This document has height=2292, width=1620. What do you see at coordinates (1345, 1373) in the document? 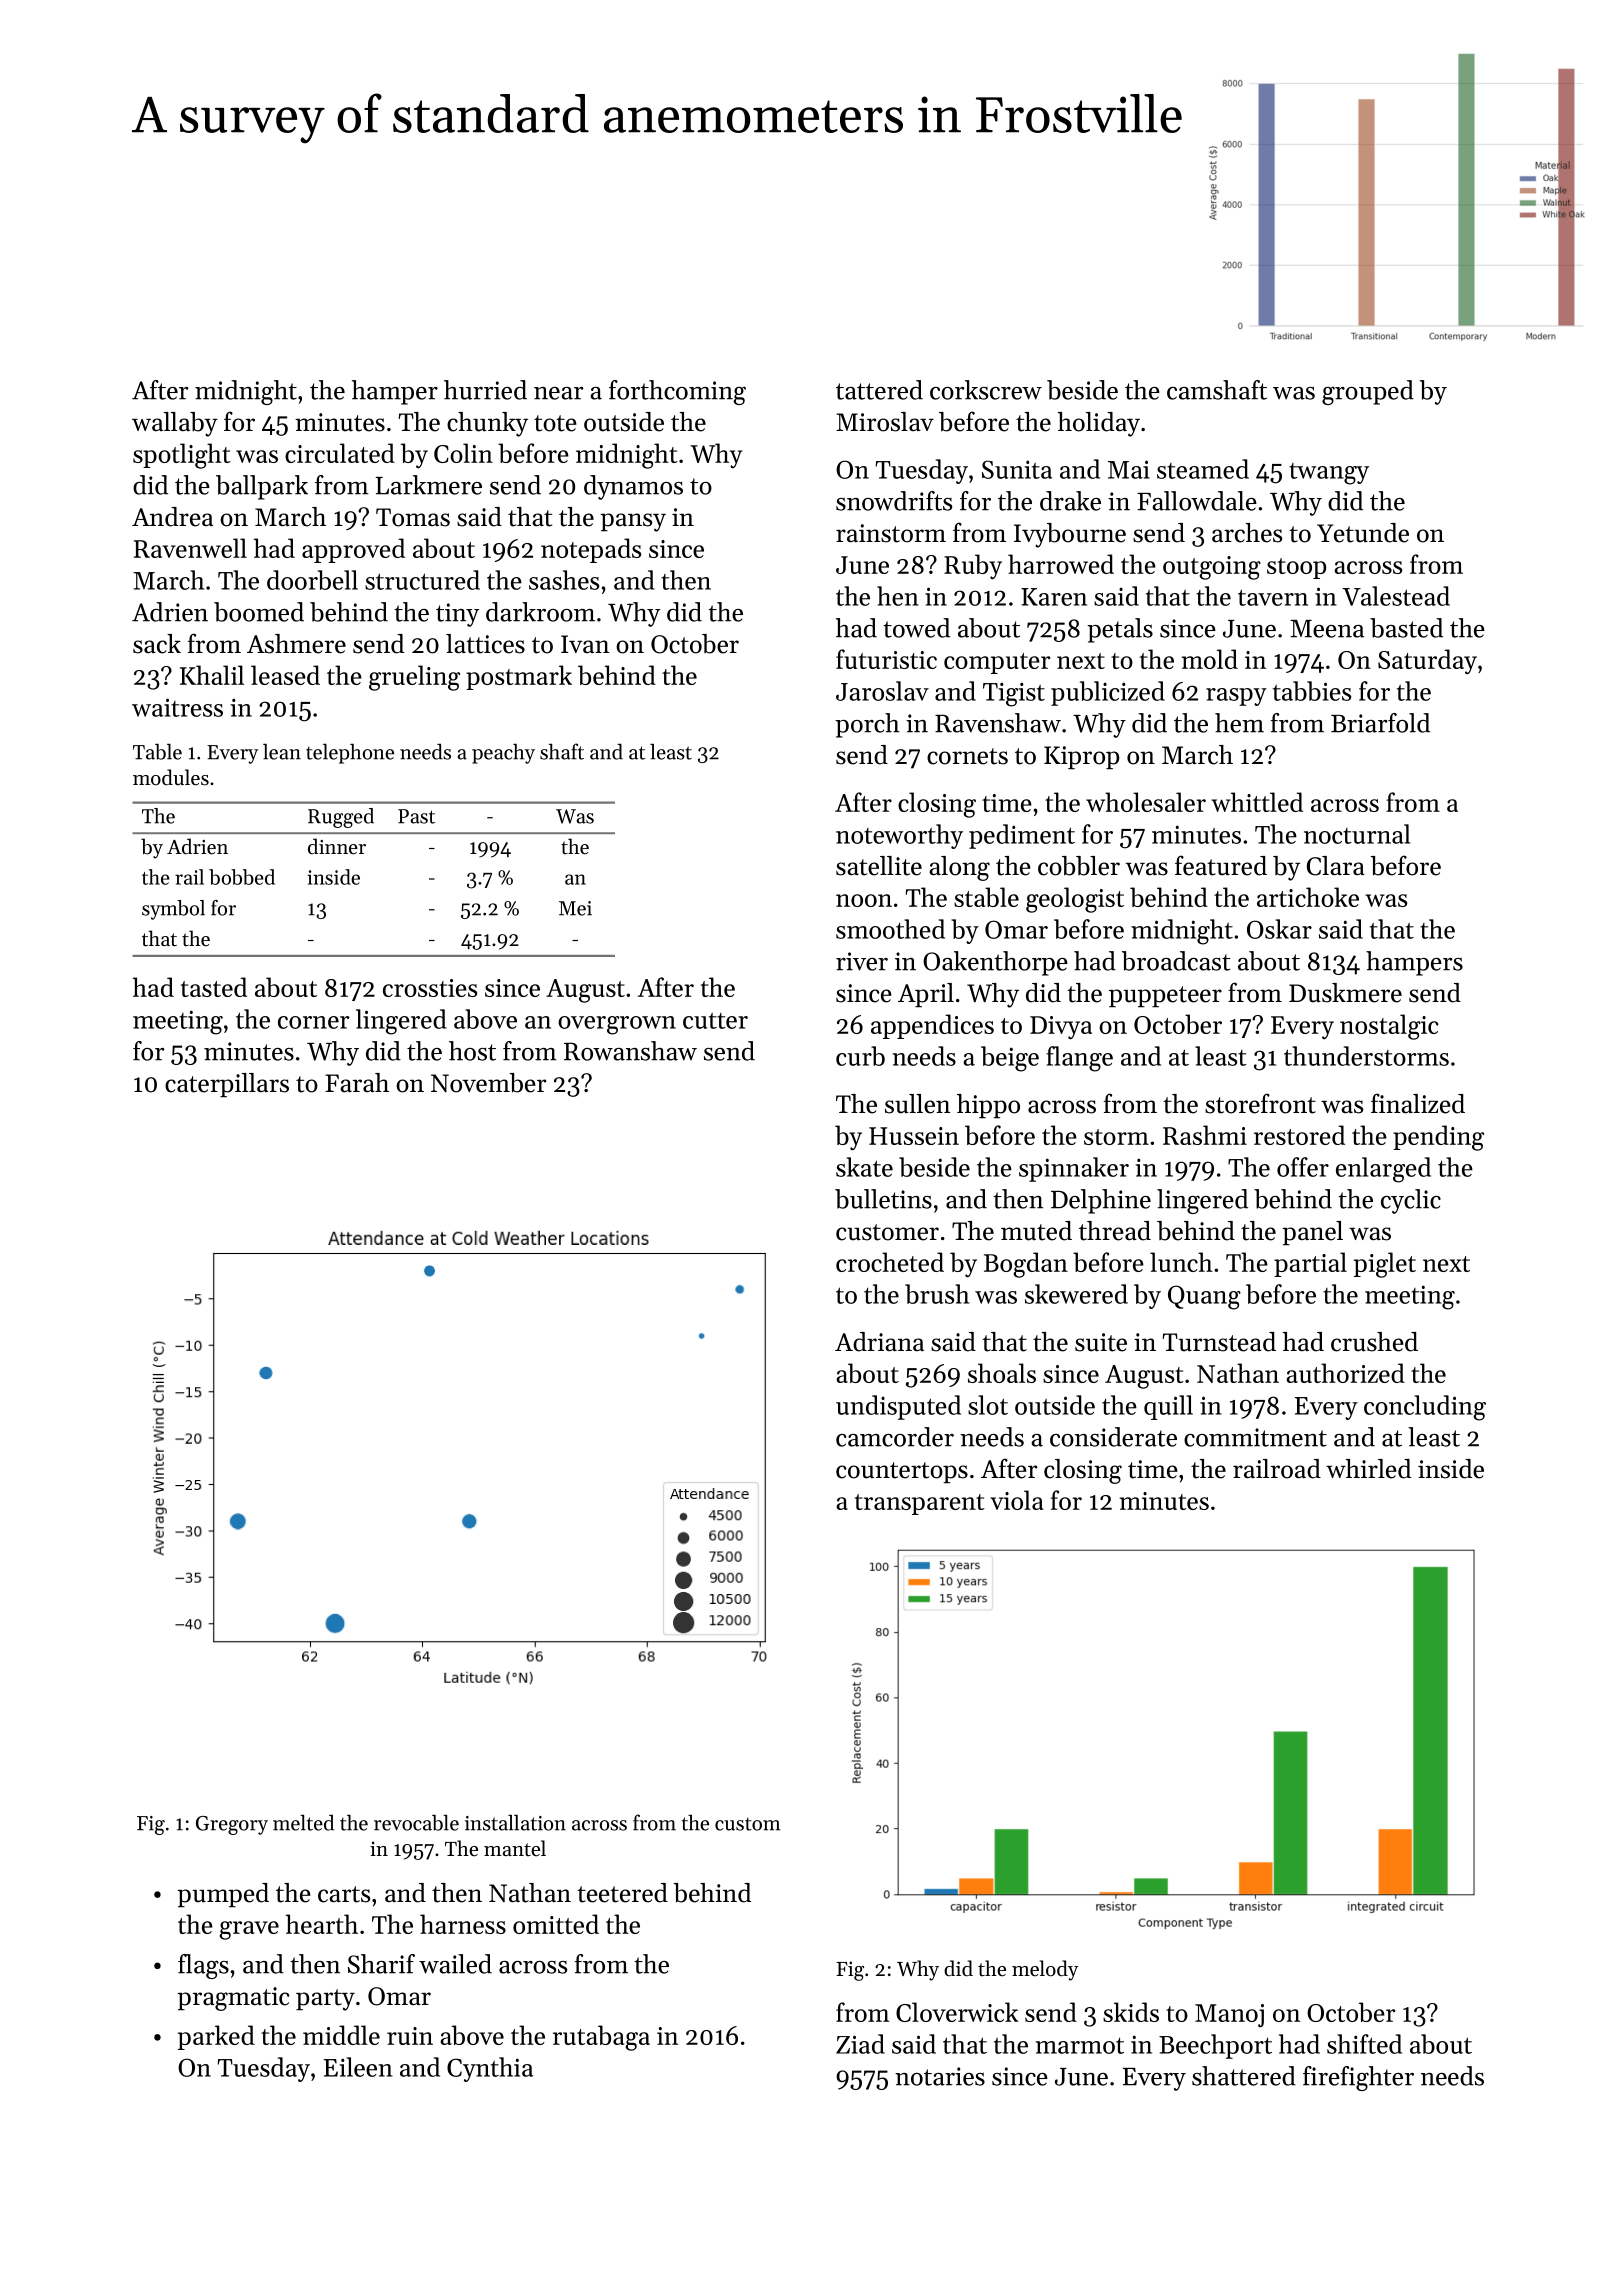
I see `authorized` at bounding box center [1345, 1373].
